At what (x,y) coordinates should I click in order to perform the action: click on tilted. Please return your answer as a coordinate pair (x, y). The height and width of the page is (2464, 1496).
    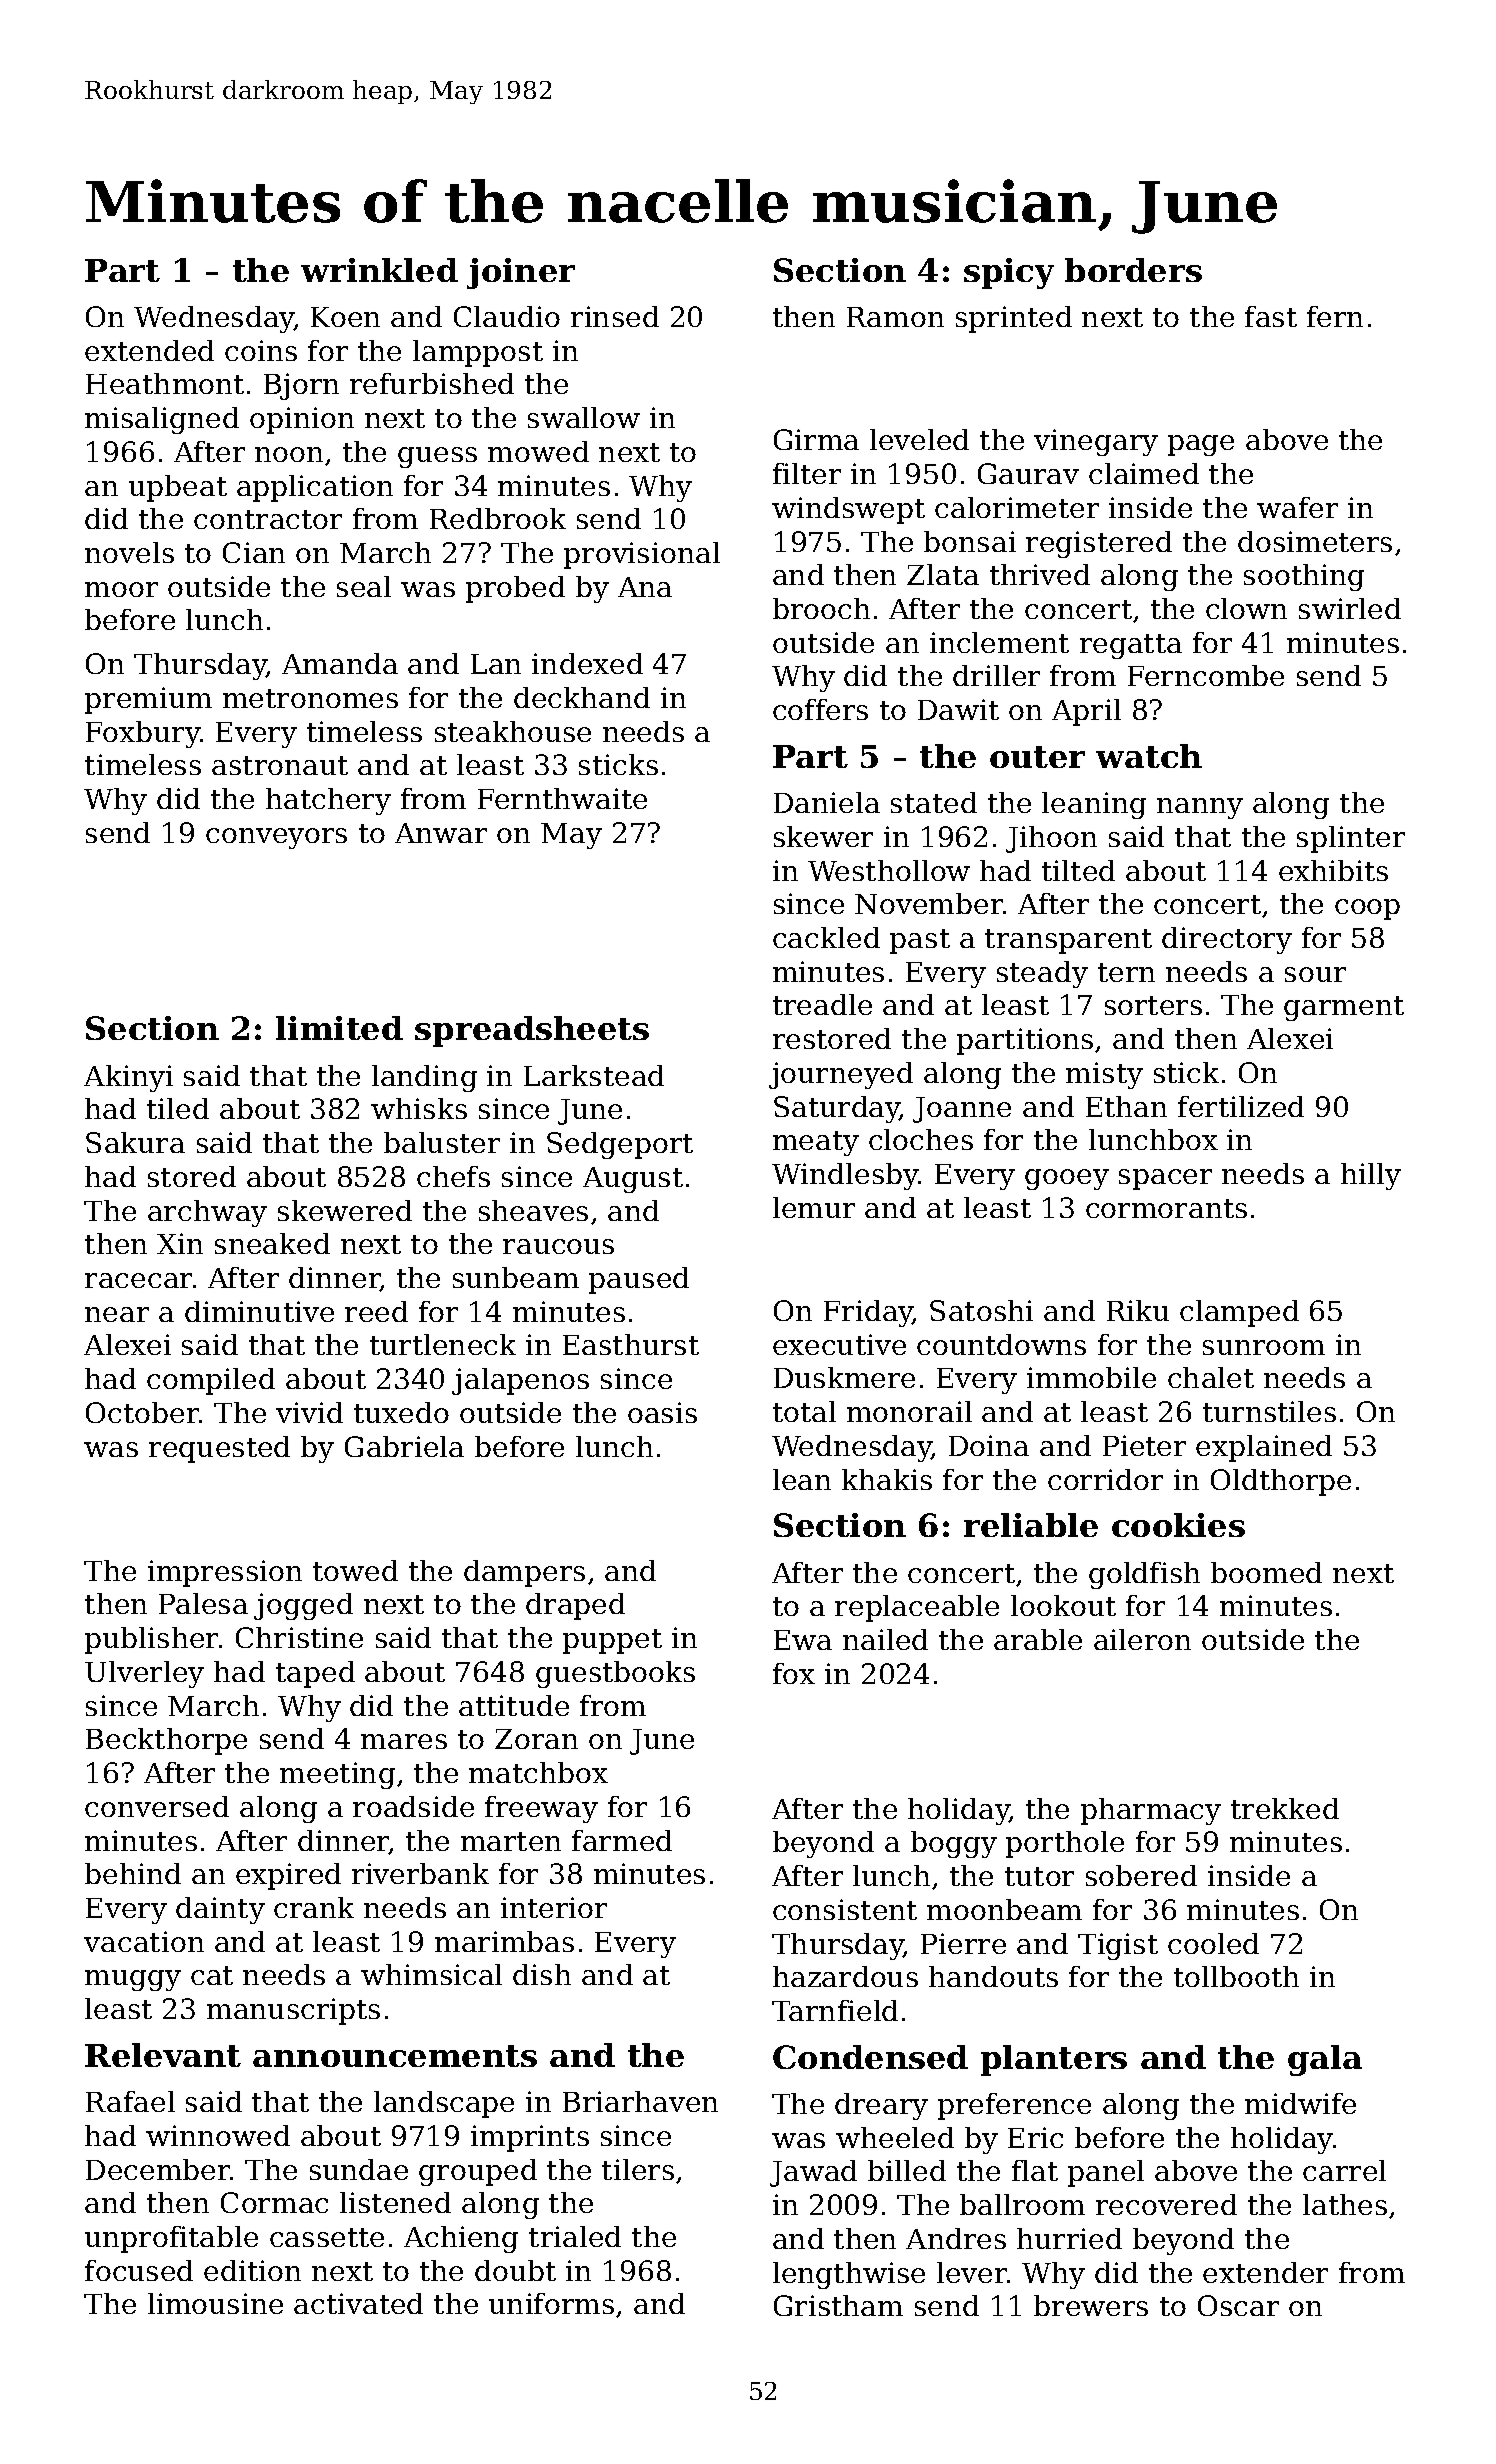
    Looking at the image, I should click on (1078, 870).
